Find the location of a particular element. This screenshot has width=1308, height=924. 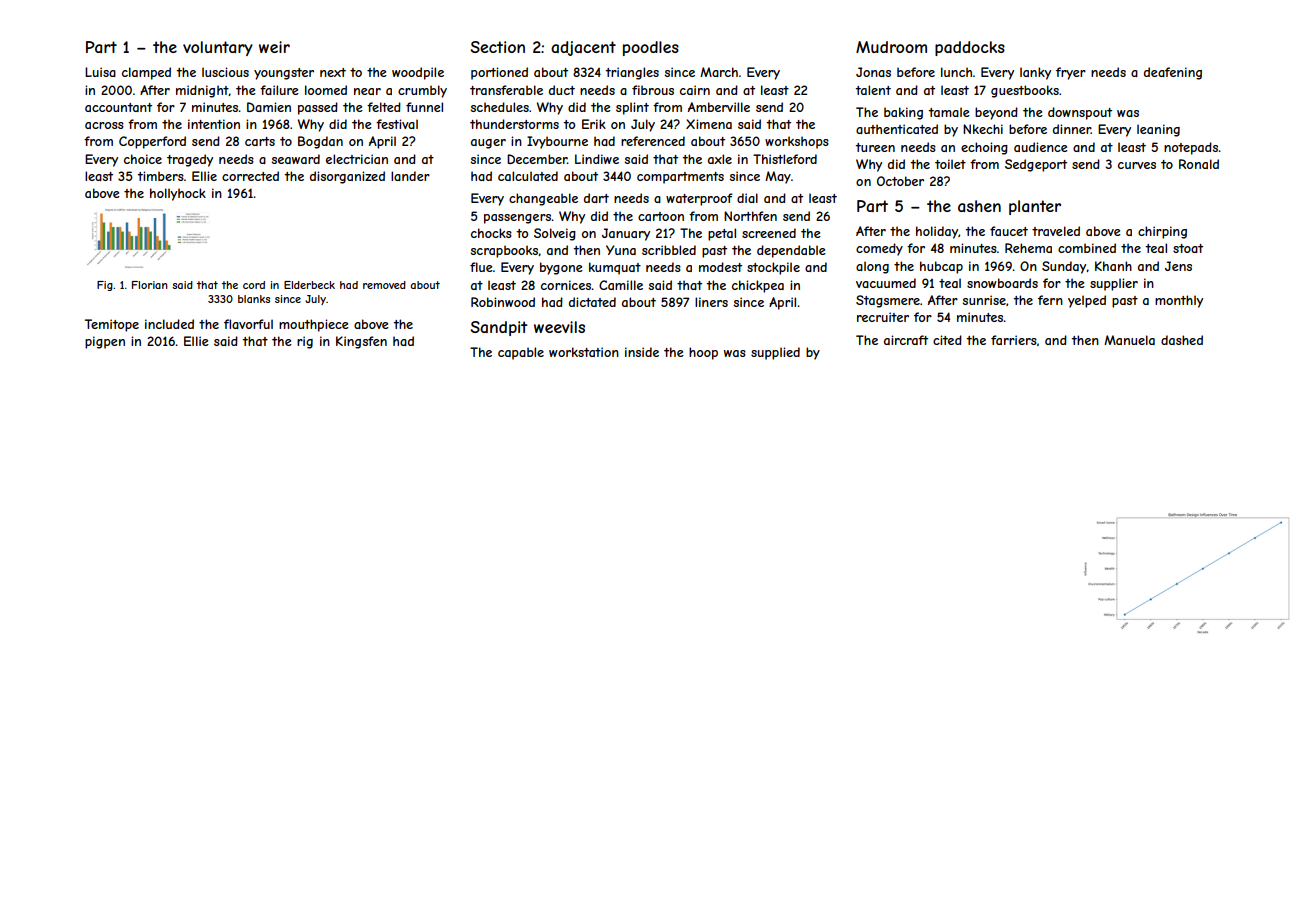

Amberville is located at coordinates (719, 107).
